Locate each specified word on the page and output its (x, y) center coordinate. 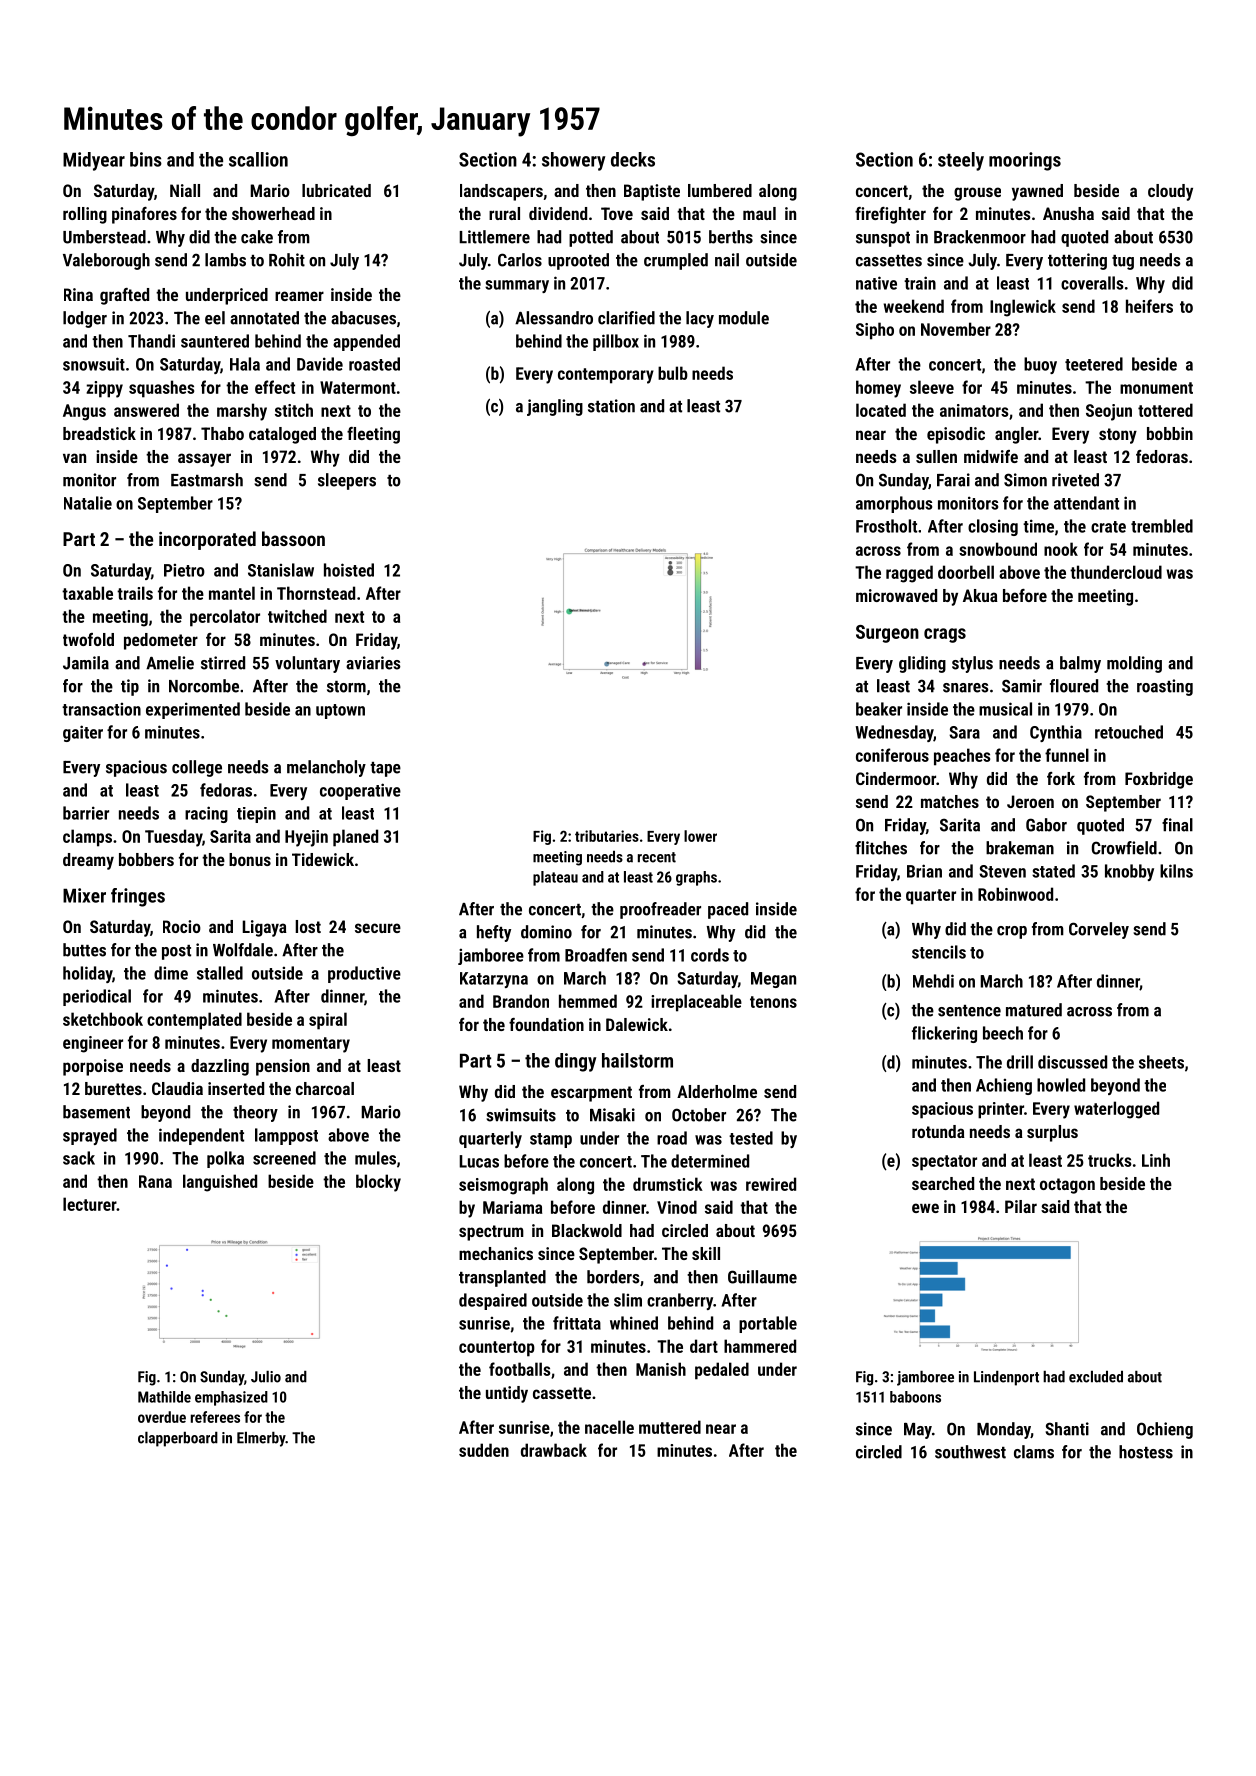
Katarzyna (494, 980)
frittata (577, 1323)
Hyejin (306, 838)
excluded (1096, 1377)
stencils (939, 952)
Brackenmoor (980, 237)
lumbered (720, 190)
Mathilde (164, 1397)
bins (146, 159)
